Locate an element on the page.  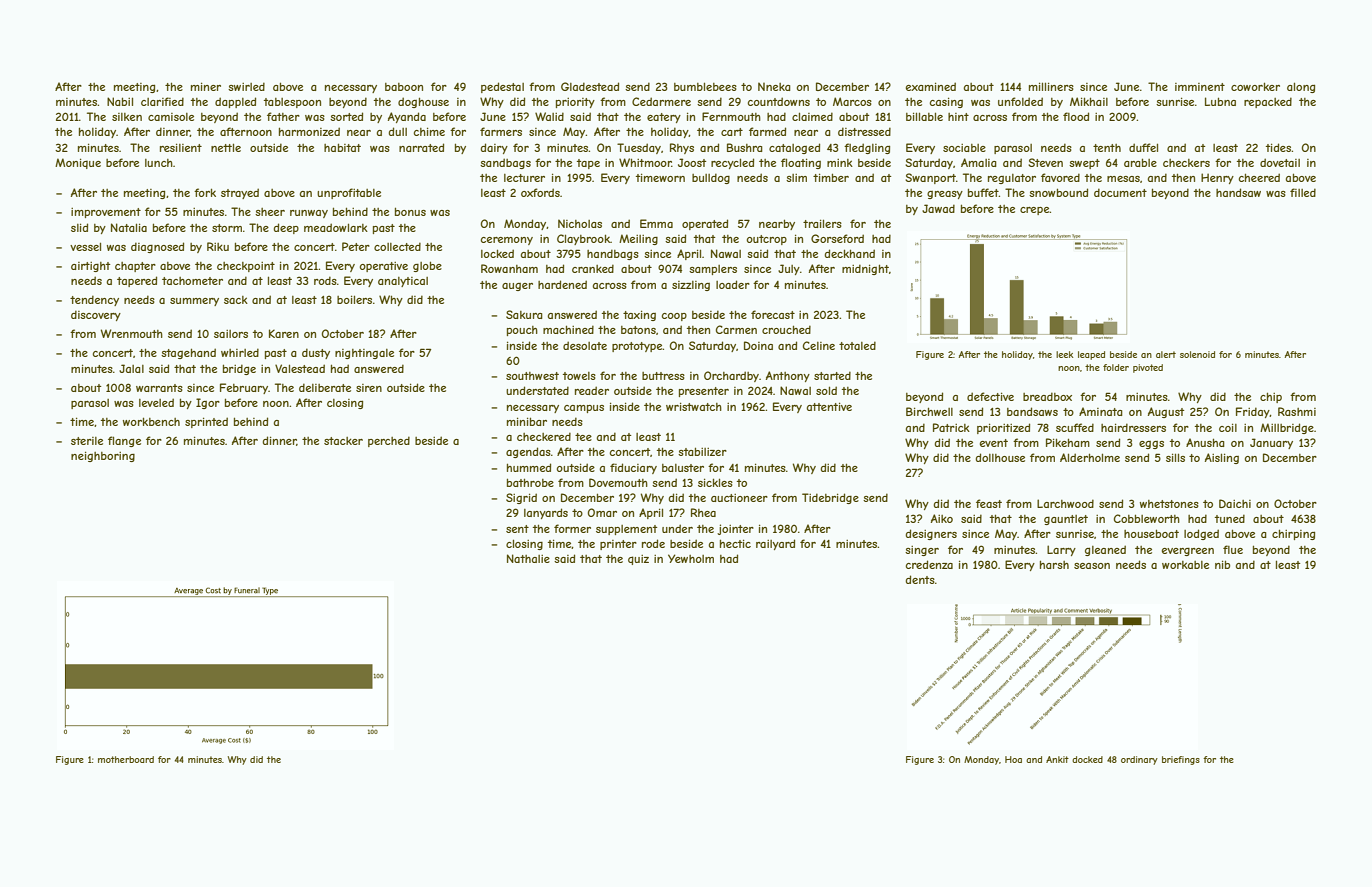
Hoa is located at coordinates (1013, 759).
